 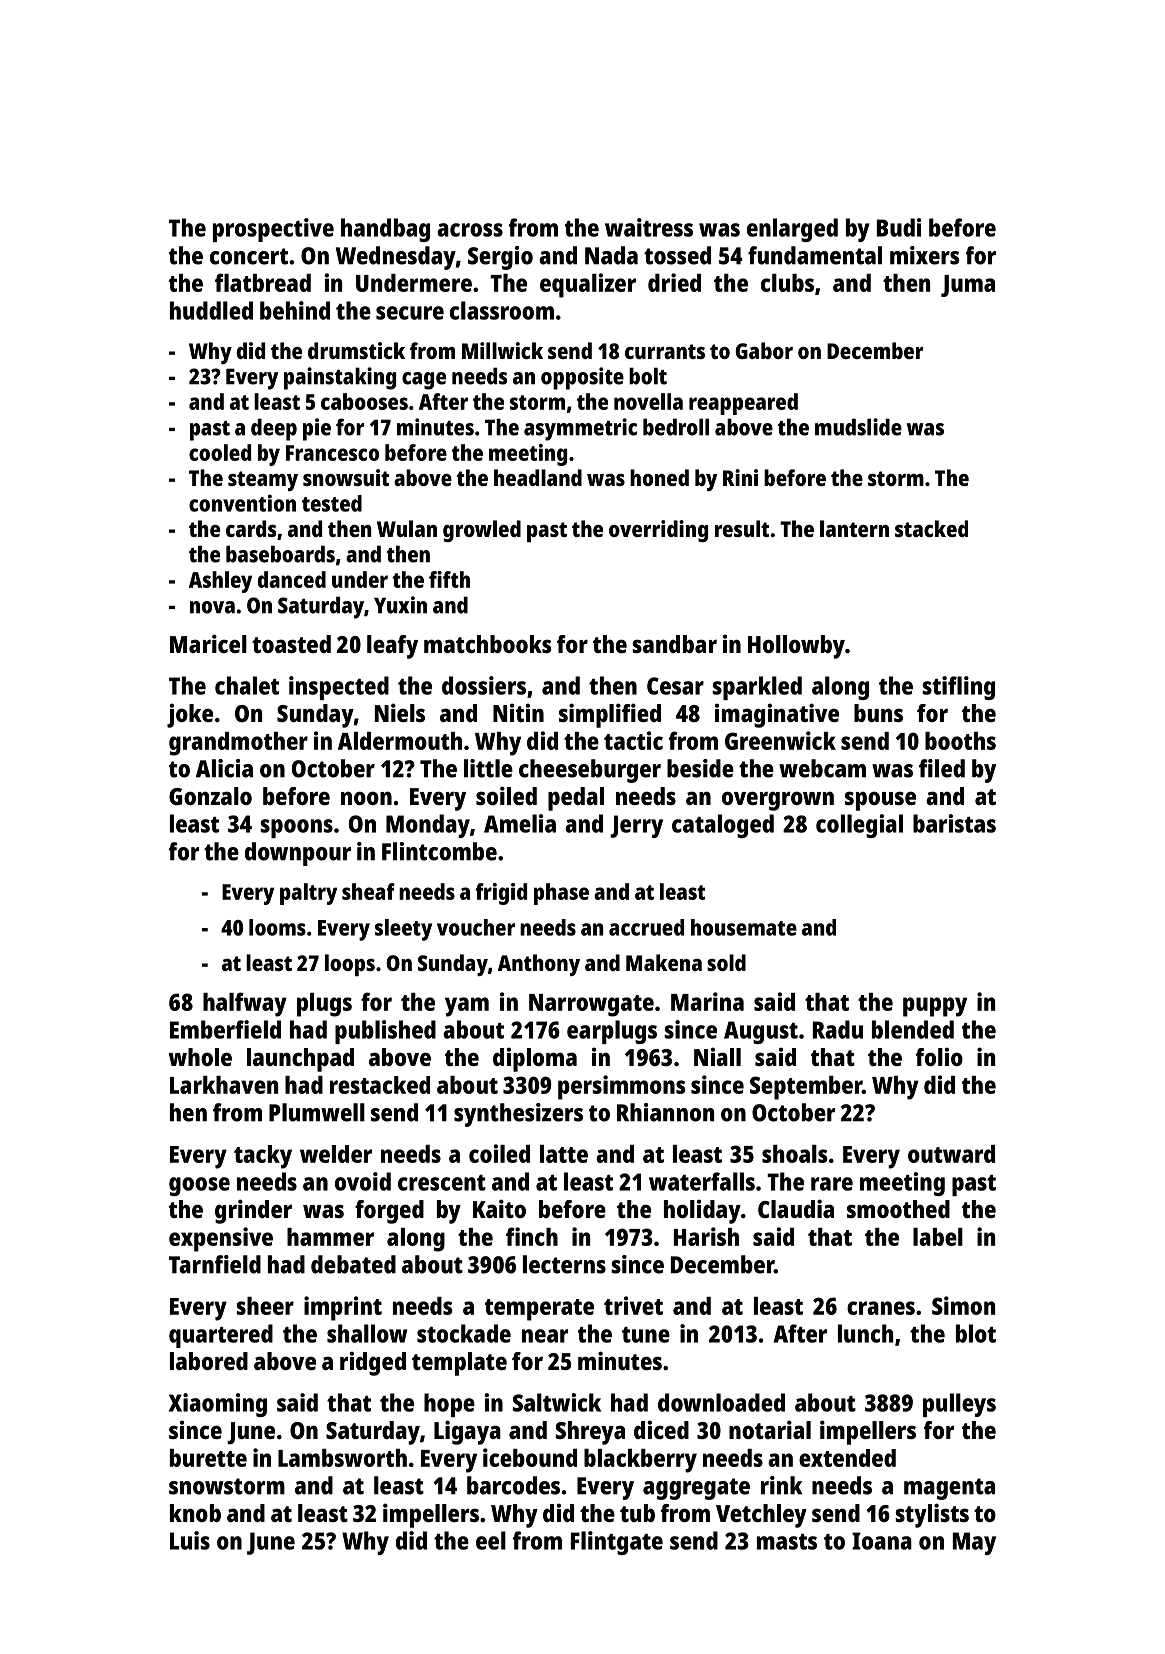 I want to click on Gonzalo, so click(x=210, y=796).
